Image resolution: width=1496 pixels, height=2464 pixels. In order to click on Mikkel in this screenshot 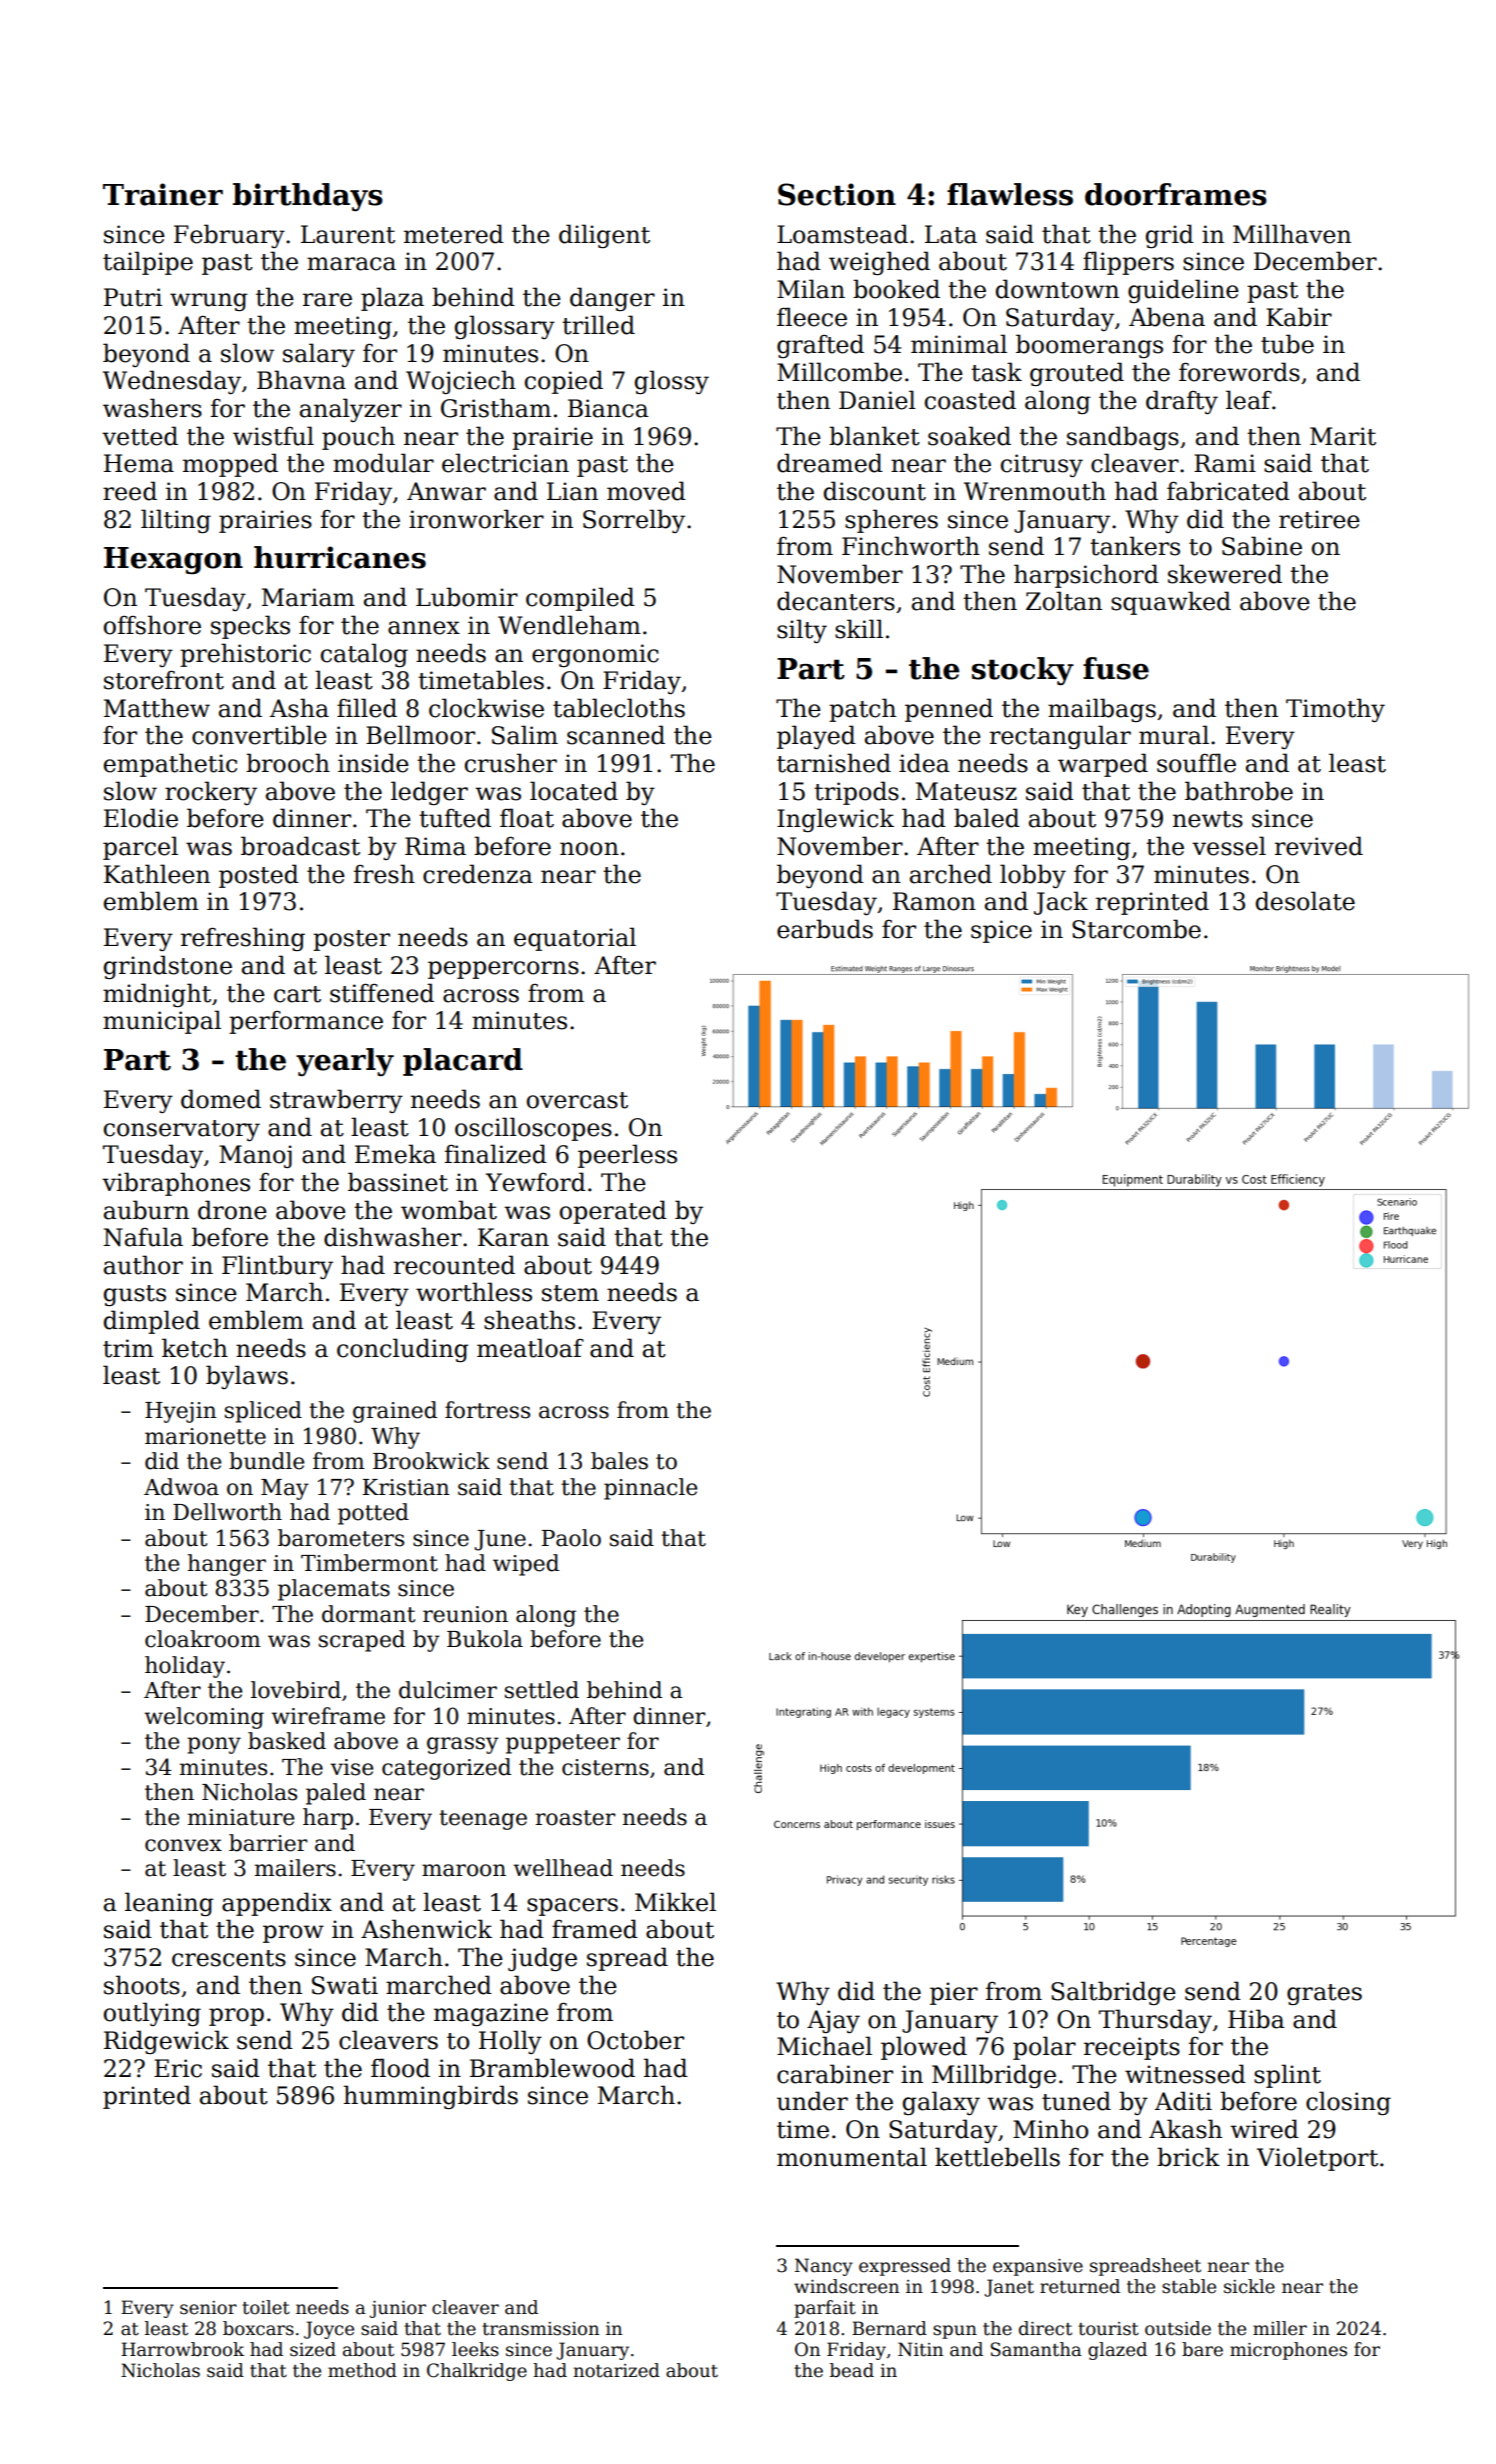, I will do `click(675, 1902)`.
